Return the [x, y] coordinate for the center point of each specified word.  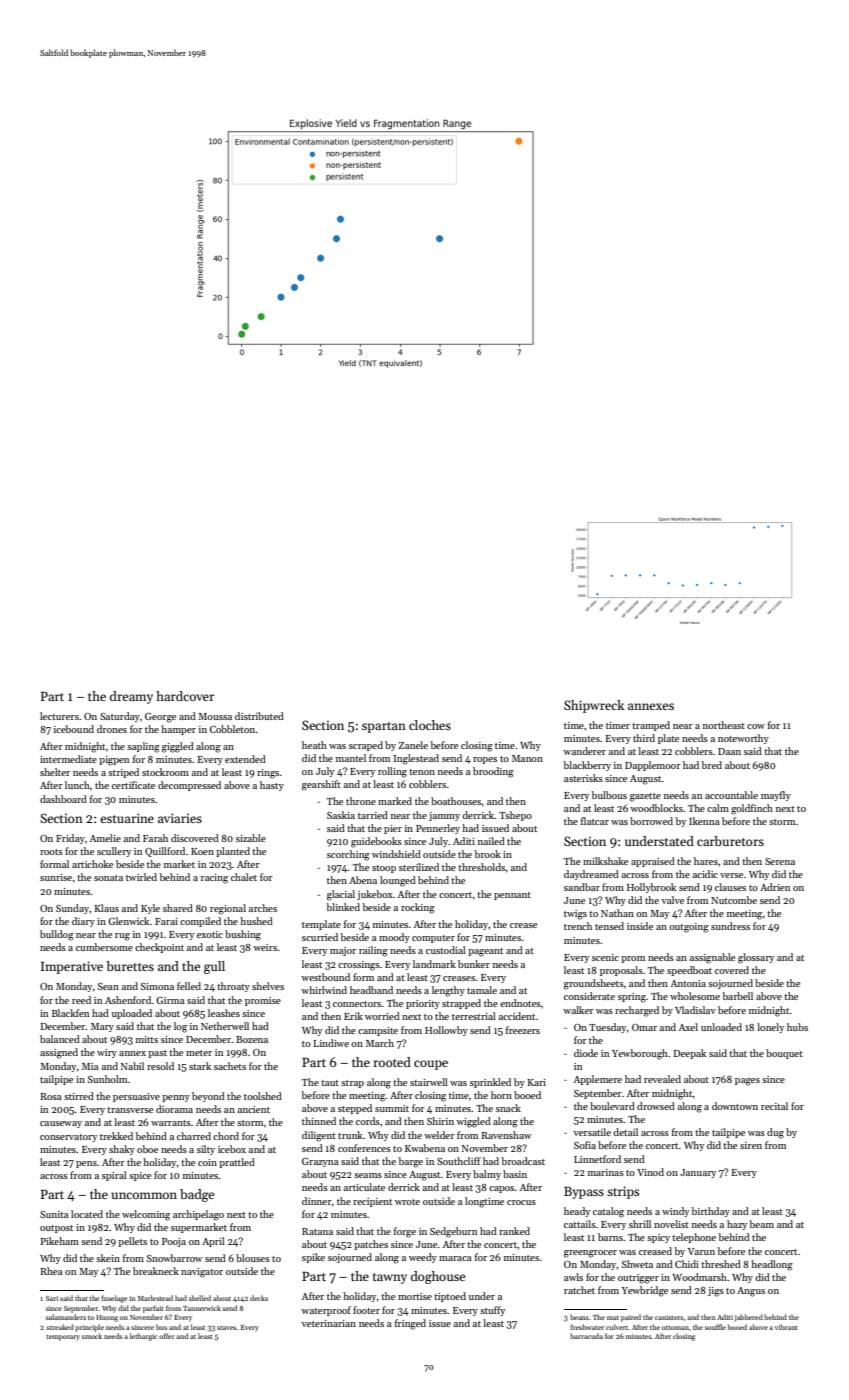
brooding [493, 772]
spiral [114, 1176]
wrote [407, 1202]
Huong [107, 1318]
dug [775, 1133]
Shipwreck [594, 706]
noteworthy [743, 739]
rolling [392, 772]
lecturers [59, 716]
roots [51, 852]
